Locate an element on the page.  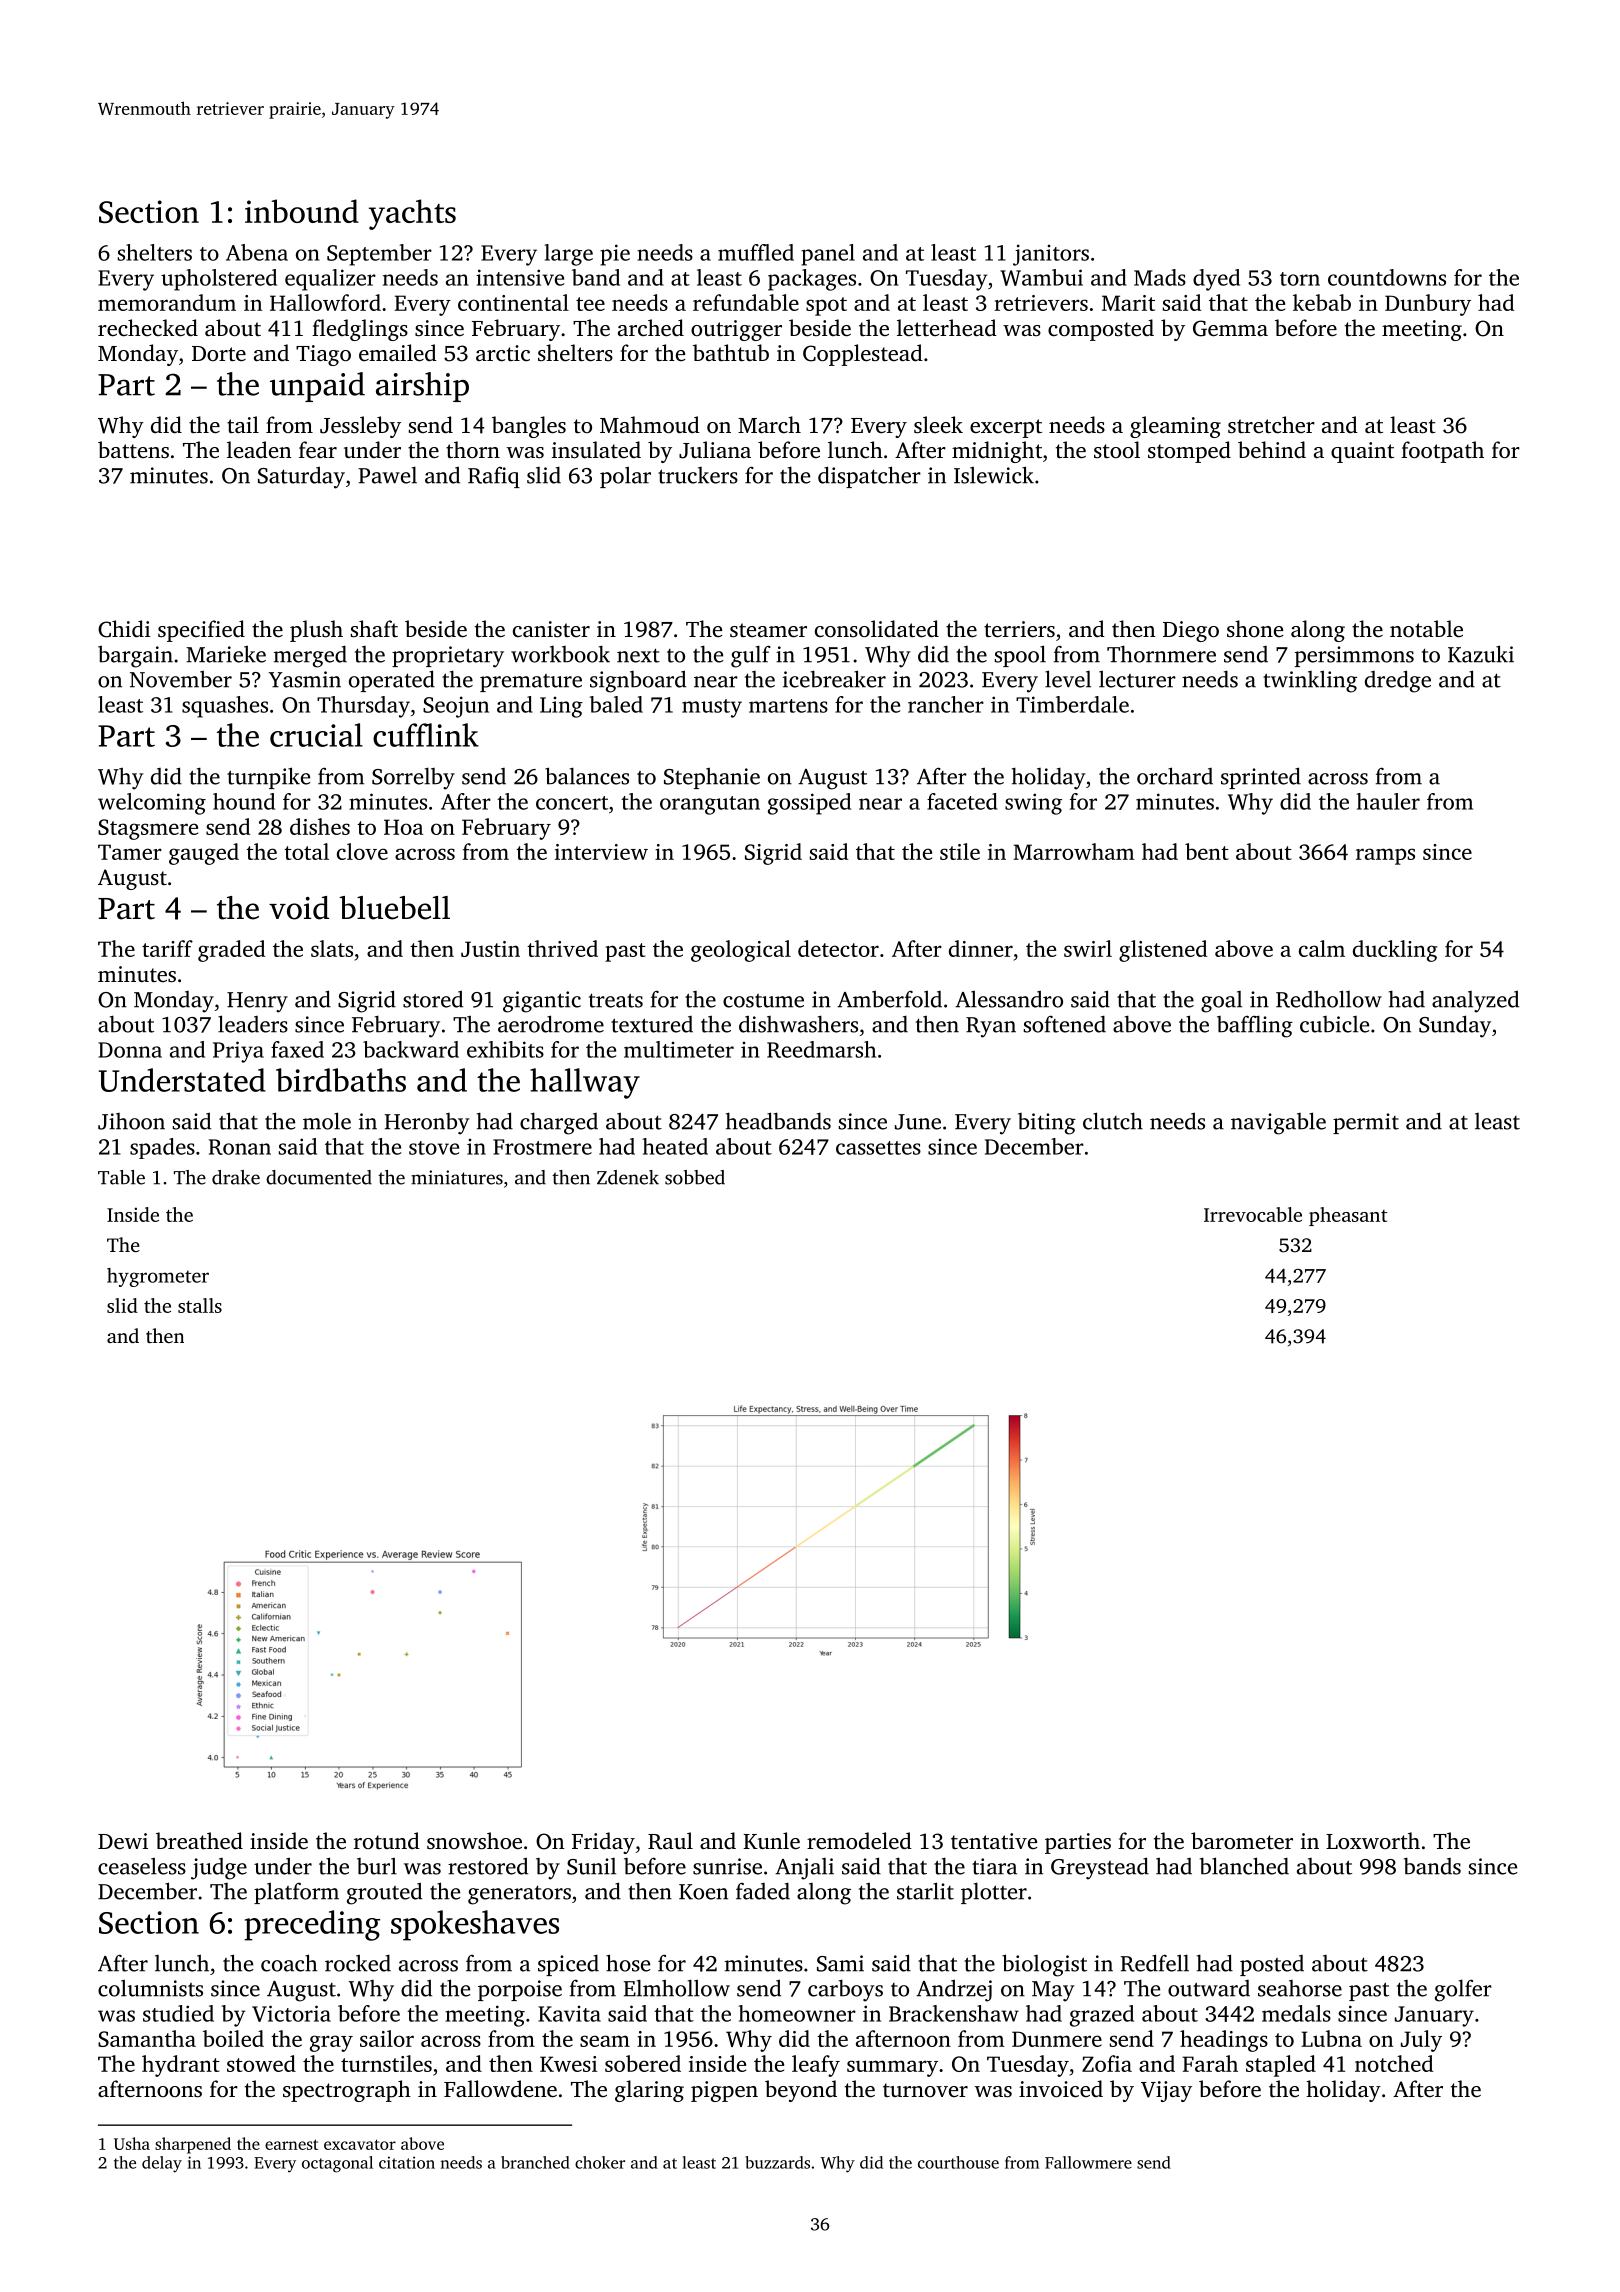
Fallowmere is located at coordinates (1088, 2162).
